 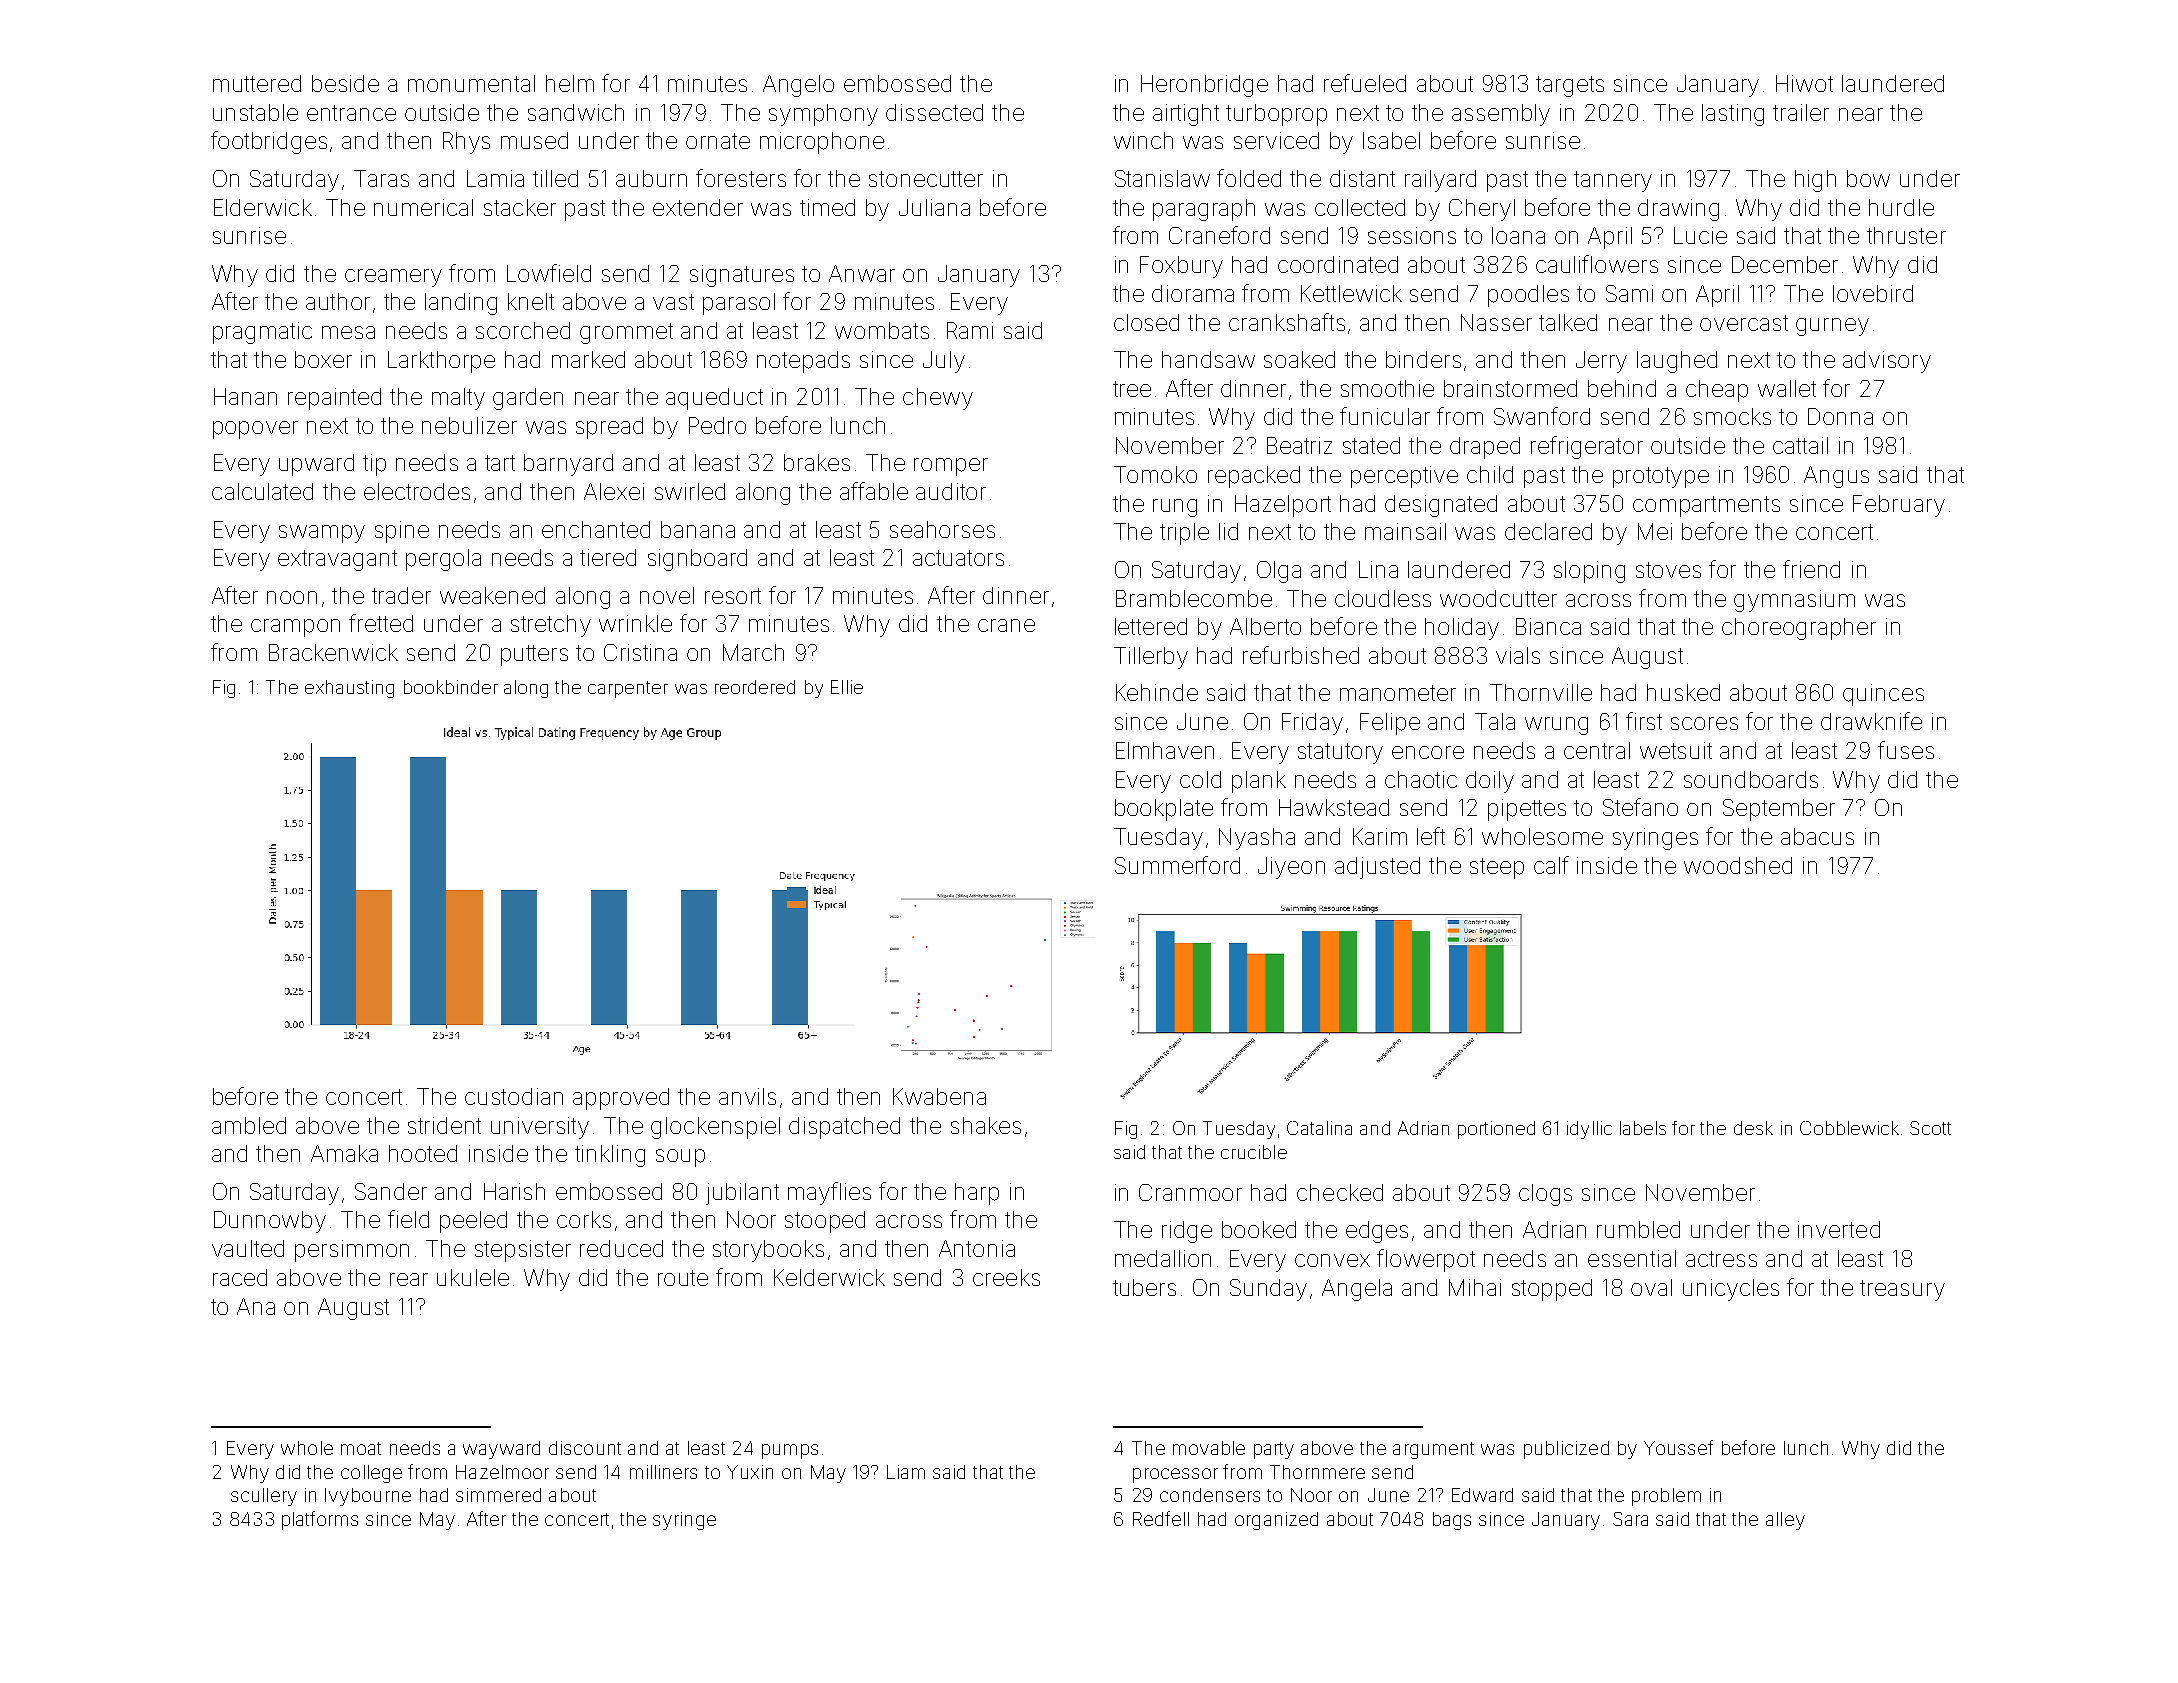 What do you see at coordinates (444, 1125) in the screenshot?
I see `strident` at bounding box center [444, 1125].
